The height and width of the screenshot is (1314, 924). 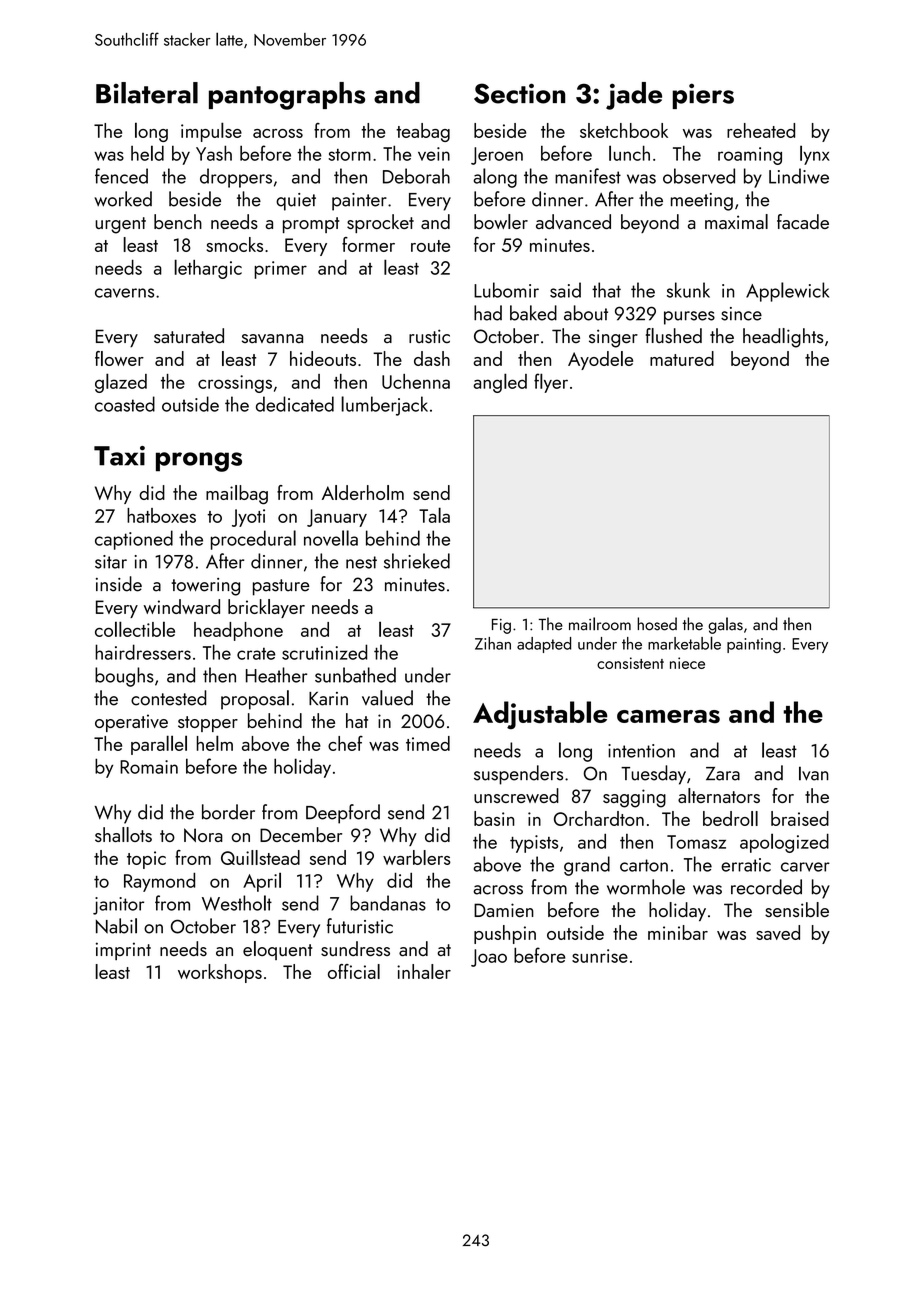 I want to click on Quillstead, so click(x=260, y=857).
